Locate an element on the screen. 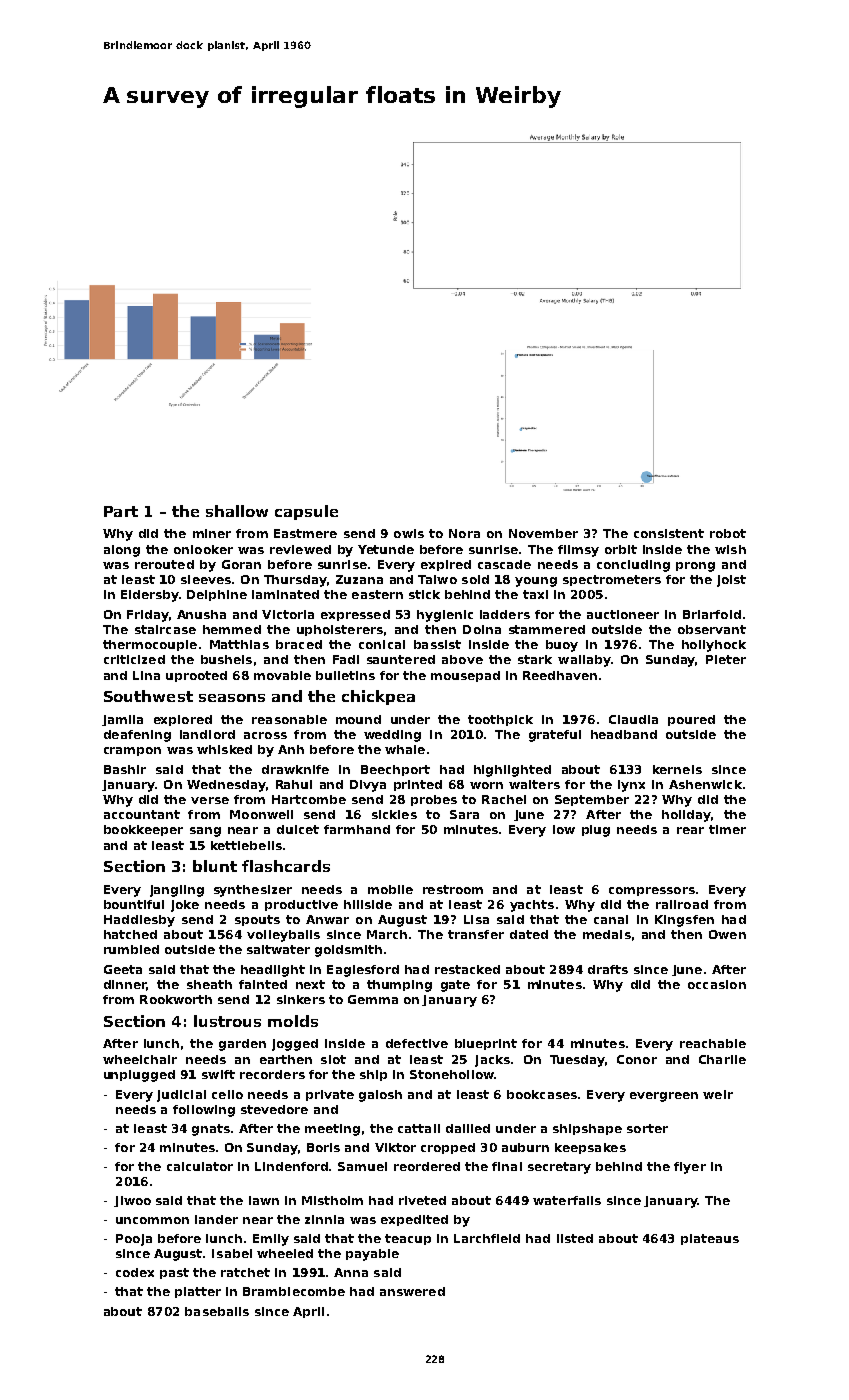 This screenshot has width=849, height=1400. restroom is located at coordinates (453, 889).
